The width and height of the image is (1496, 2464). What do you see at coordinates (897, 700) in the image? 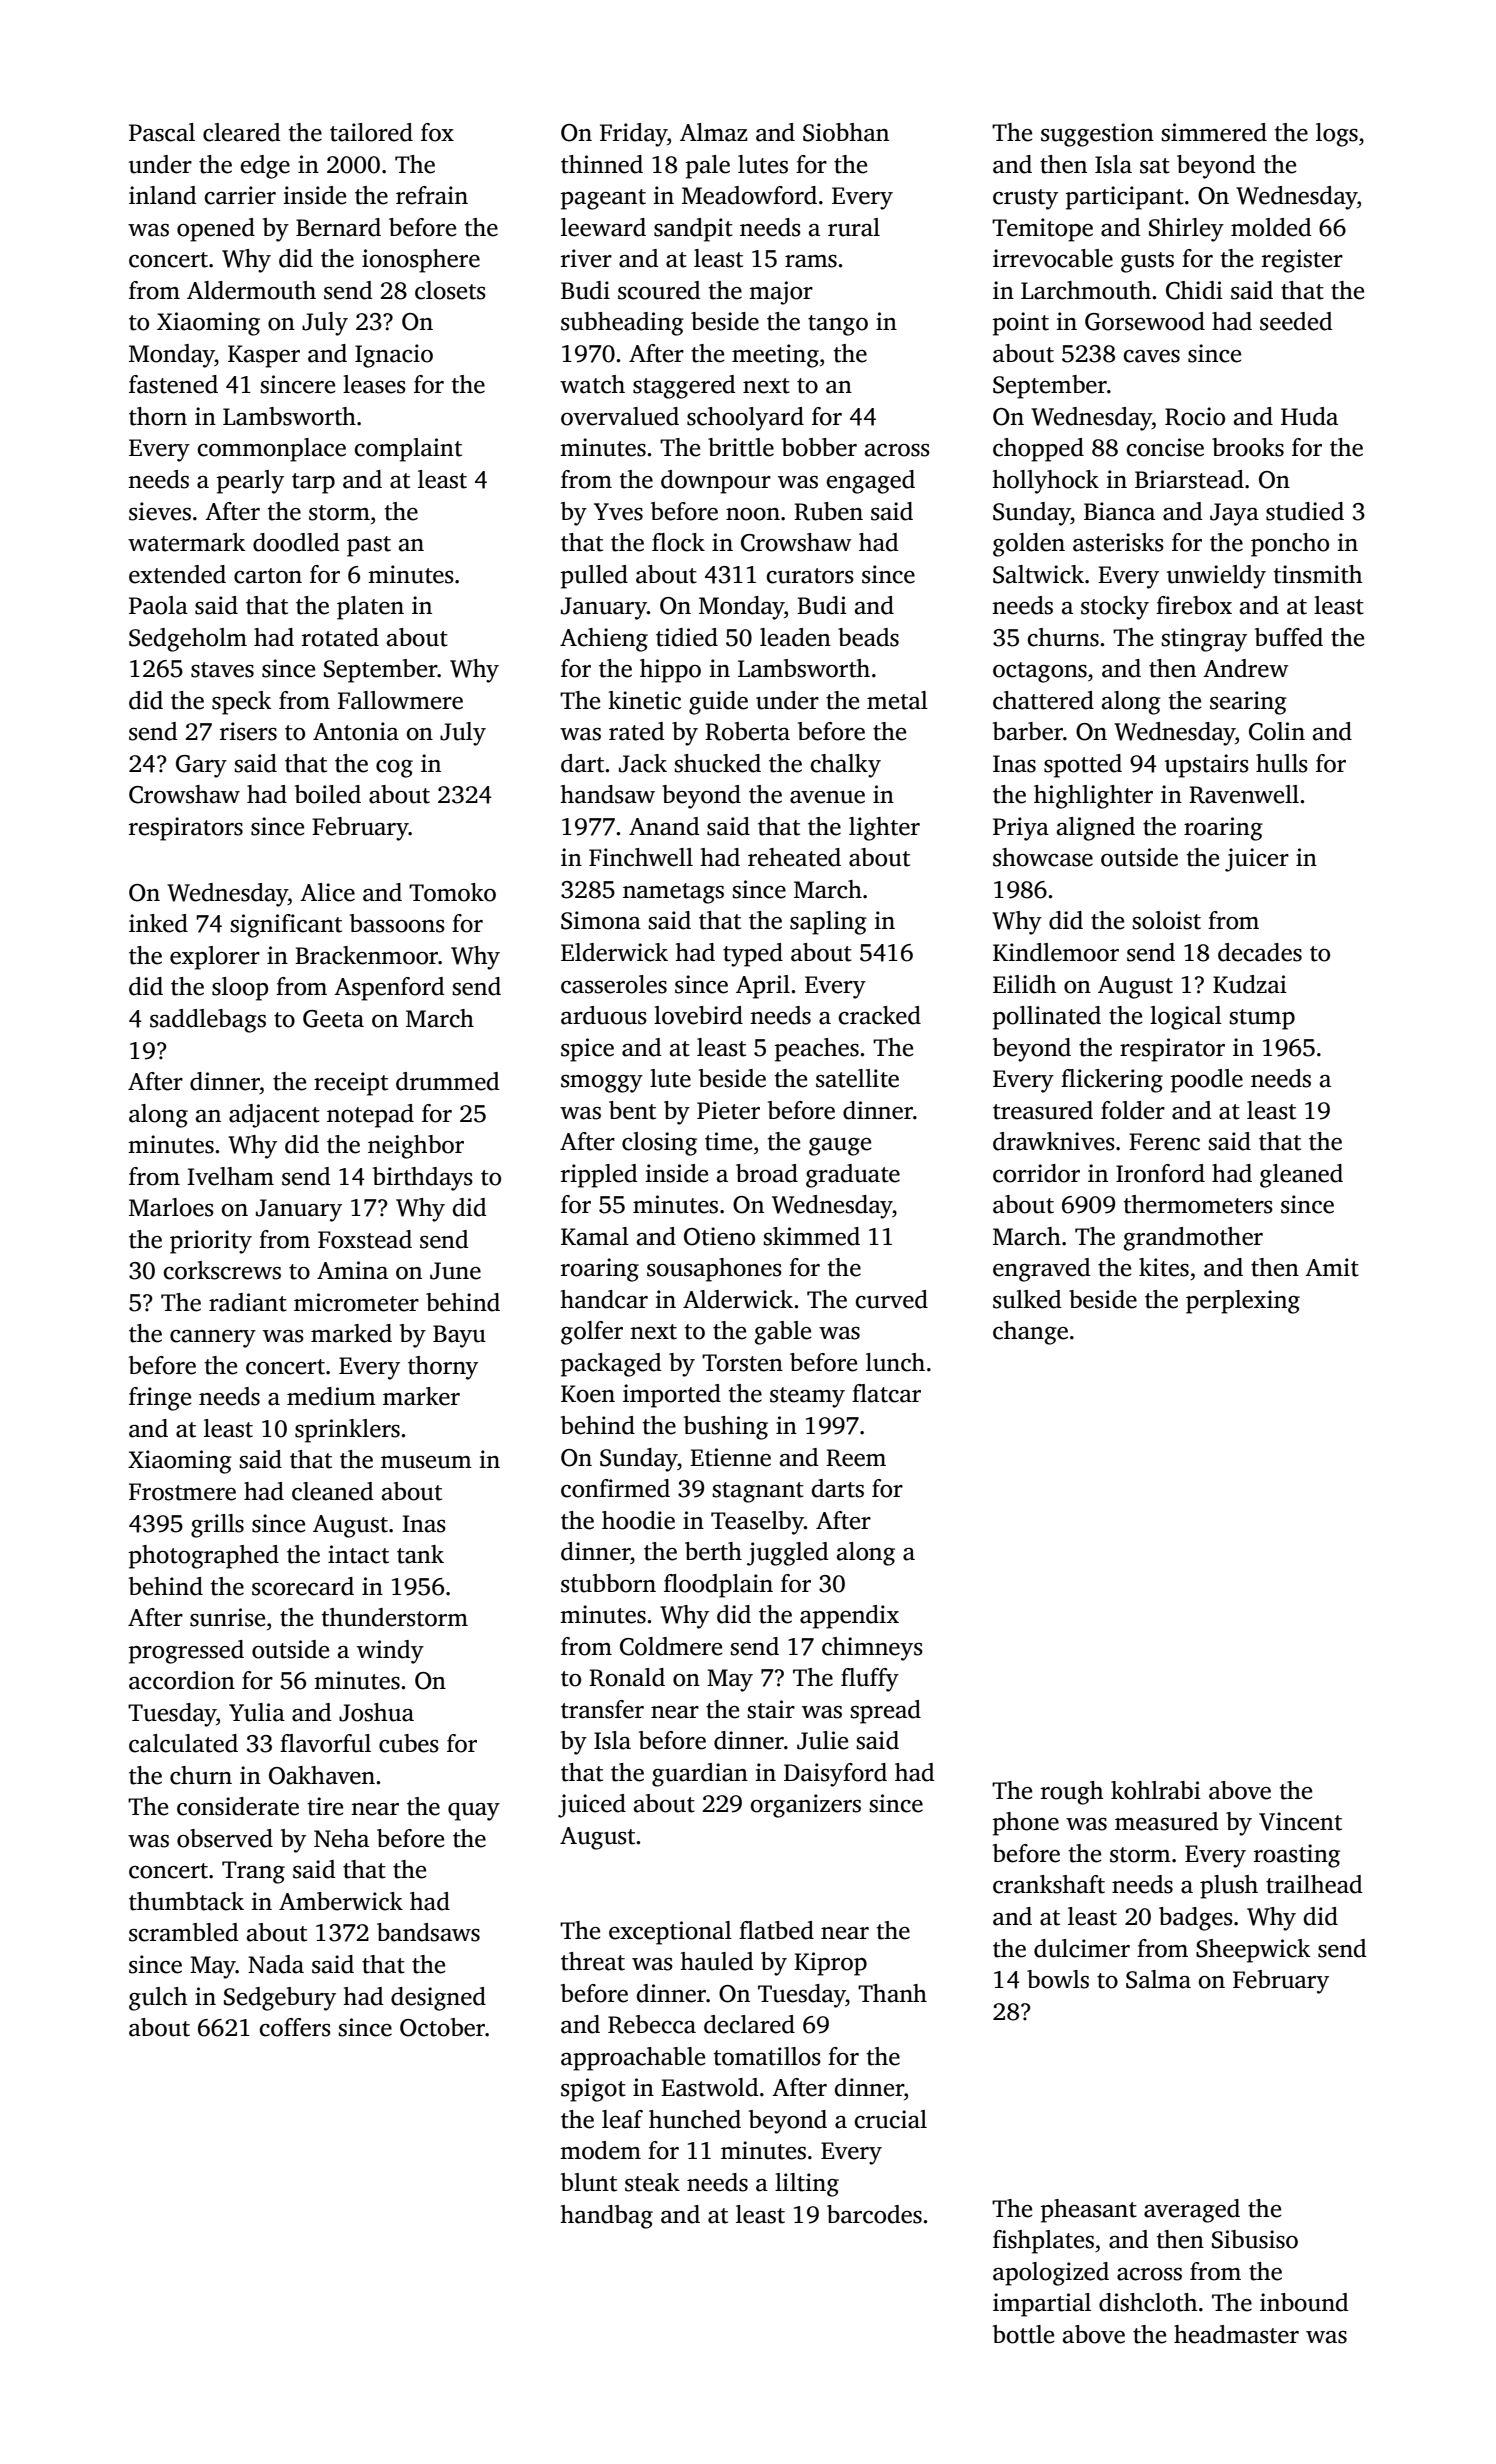
I see `metal` at bounding box center [897, 700].
